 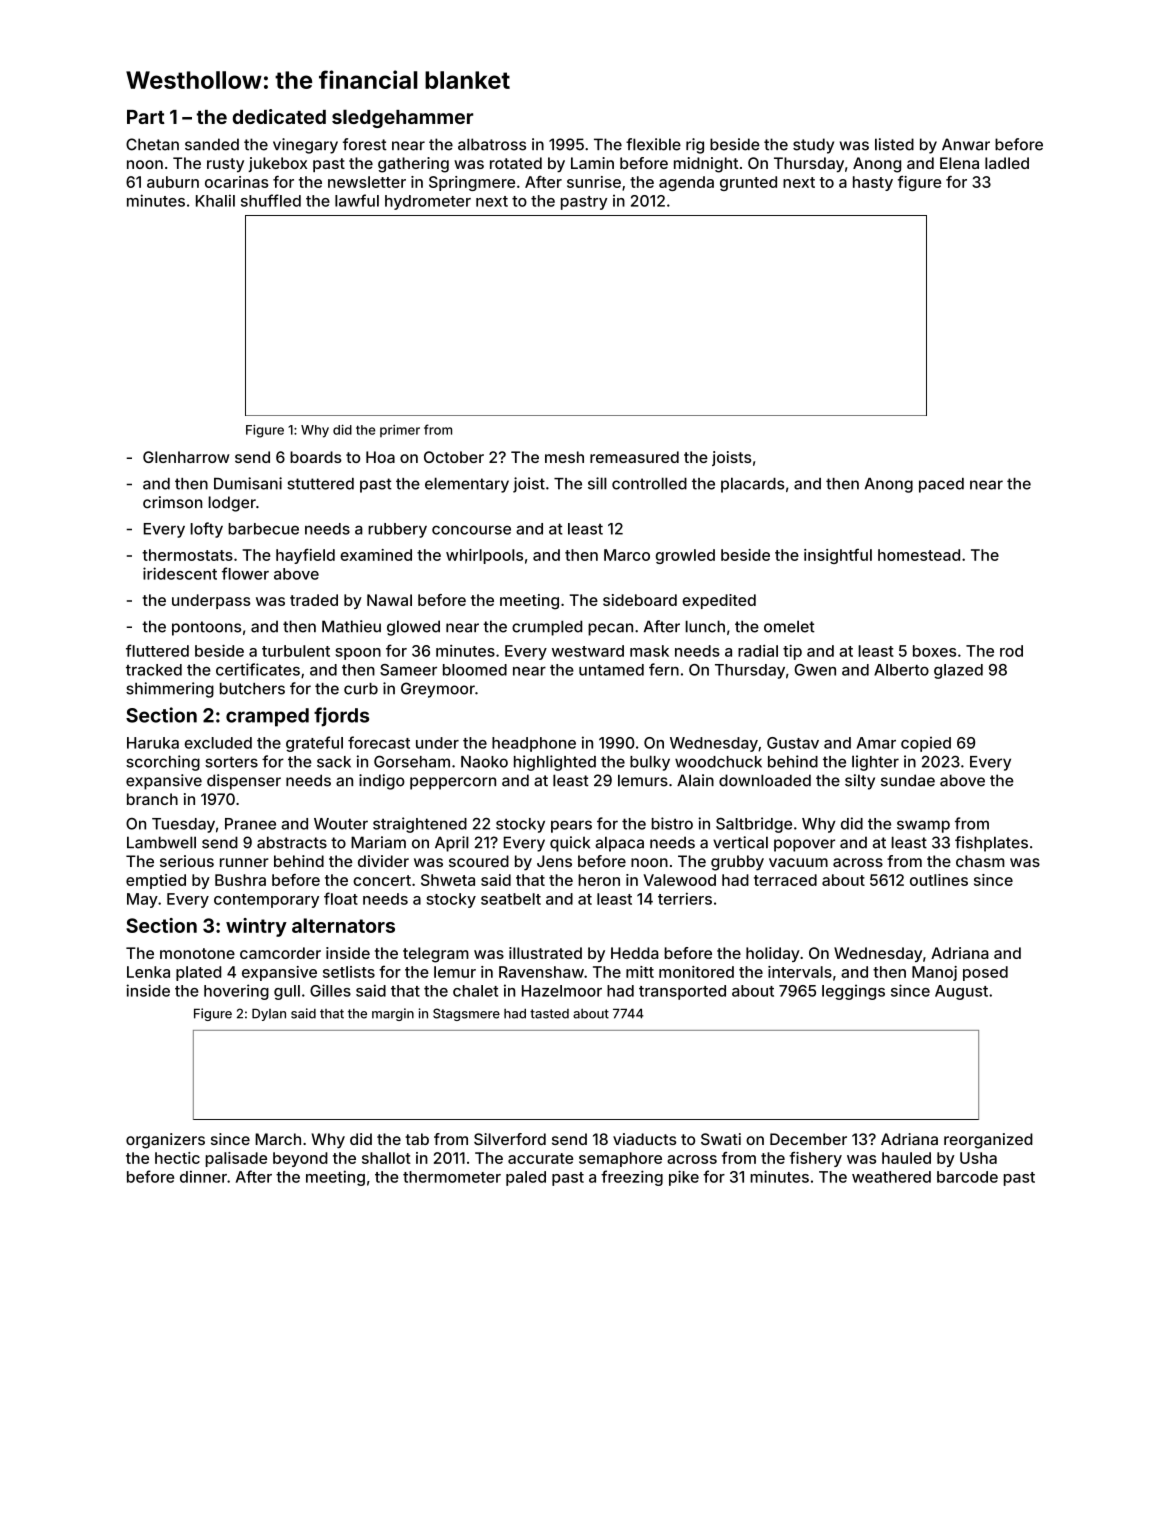 What do you see at coordinates (357, 200) in the document?
I see `lawful` at bounding box center [357, 200].
